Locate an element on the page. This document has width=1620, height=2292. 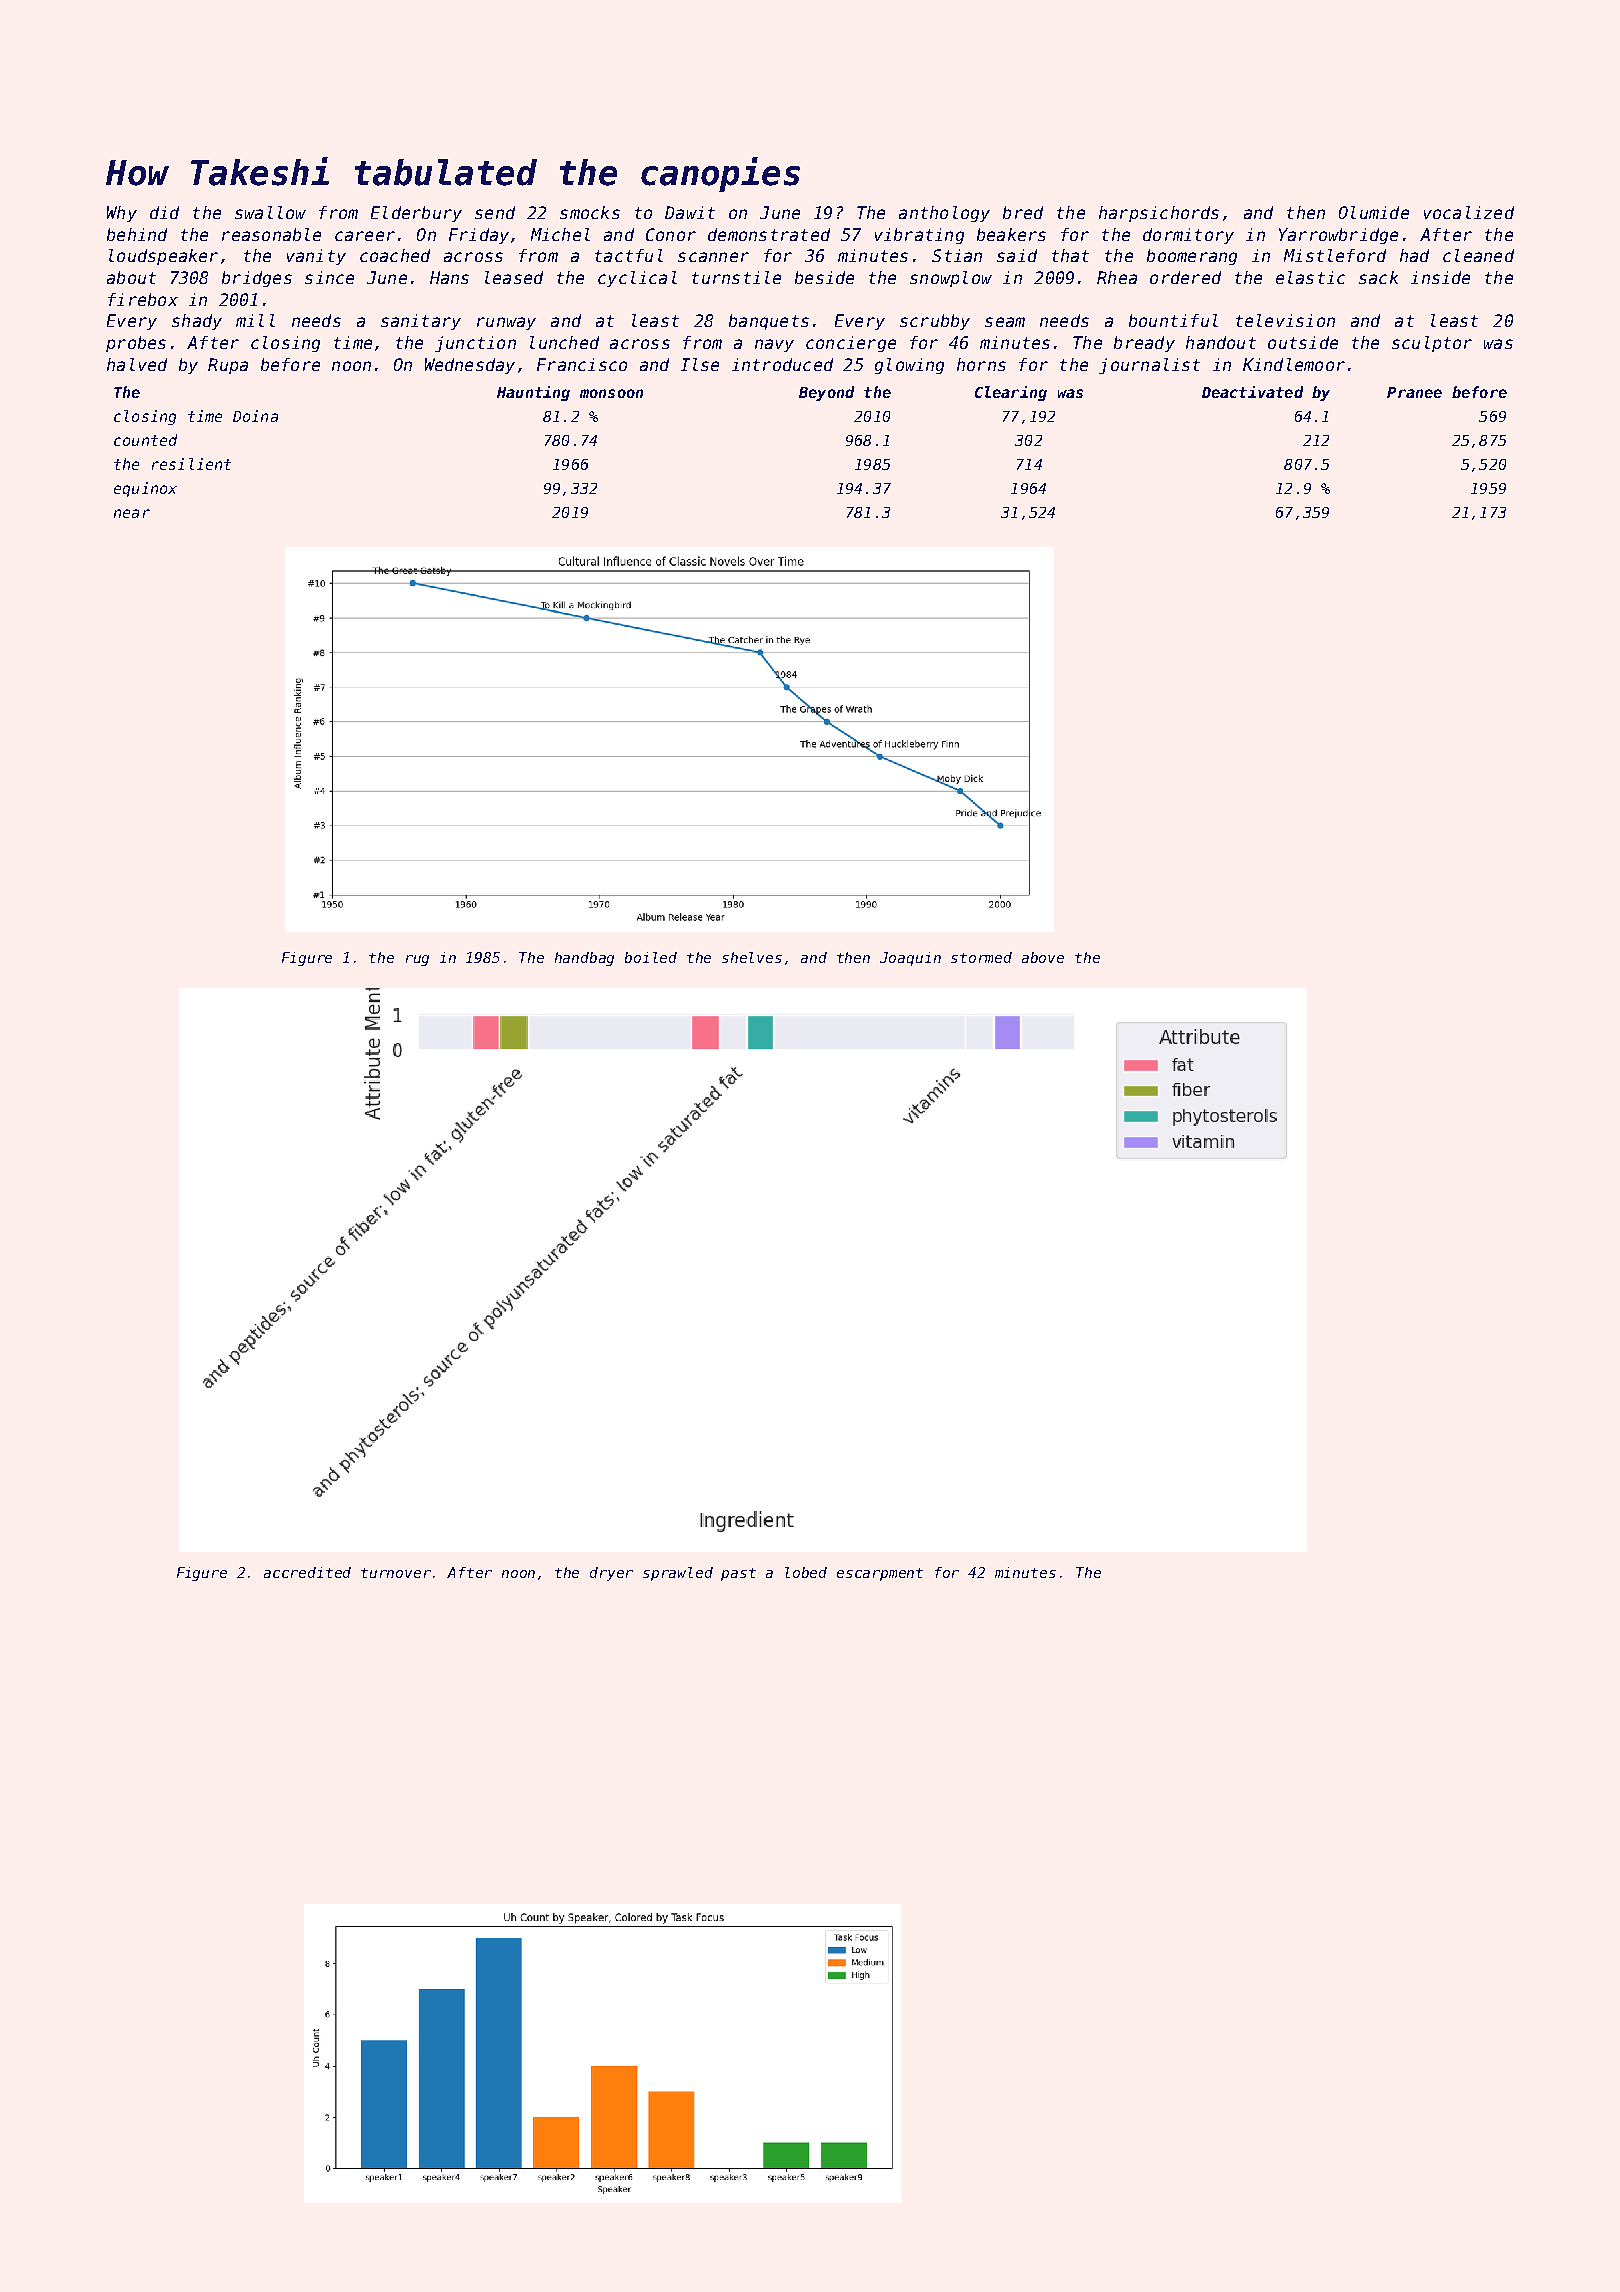
accredited is located at coordinates (307, 1572).
